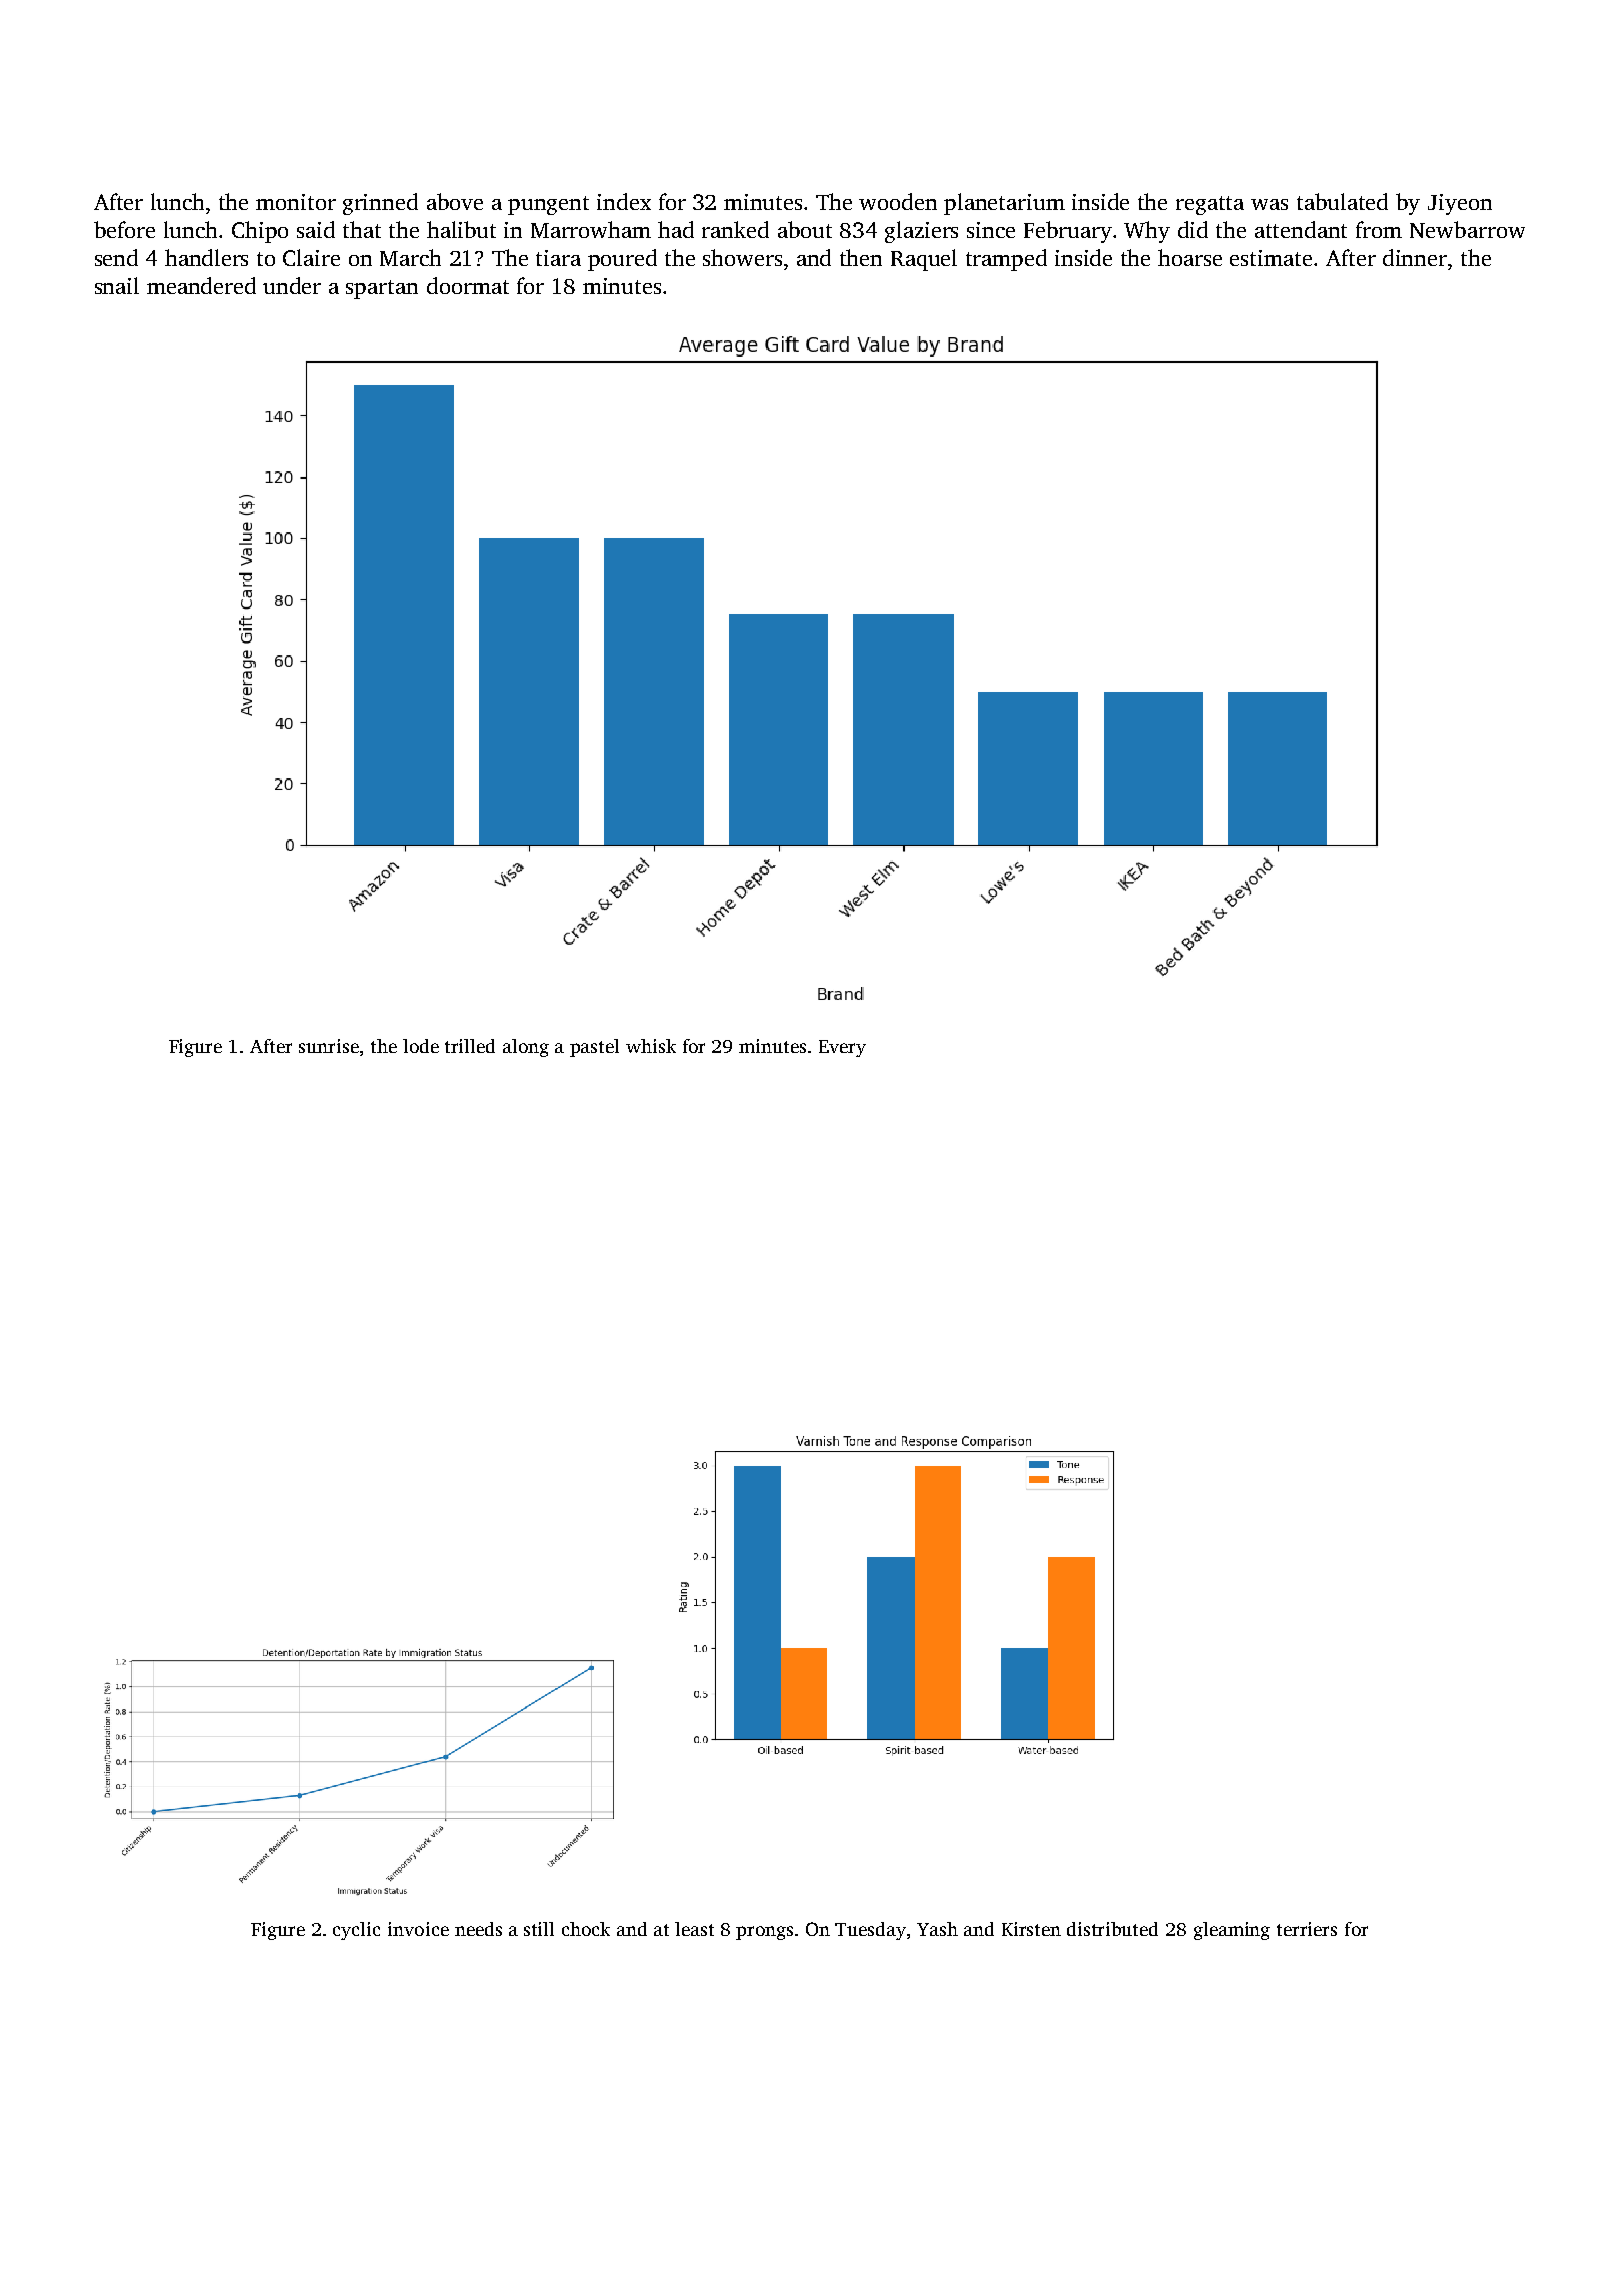 This image has width=1620, height=2292. I want to click on wooden, so click(898, 201).
